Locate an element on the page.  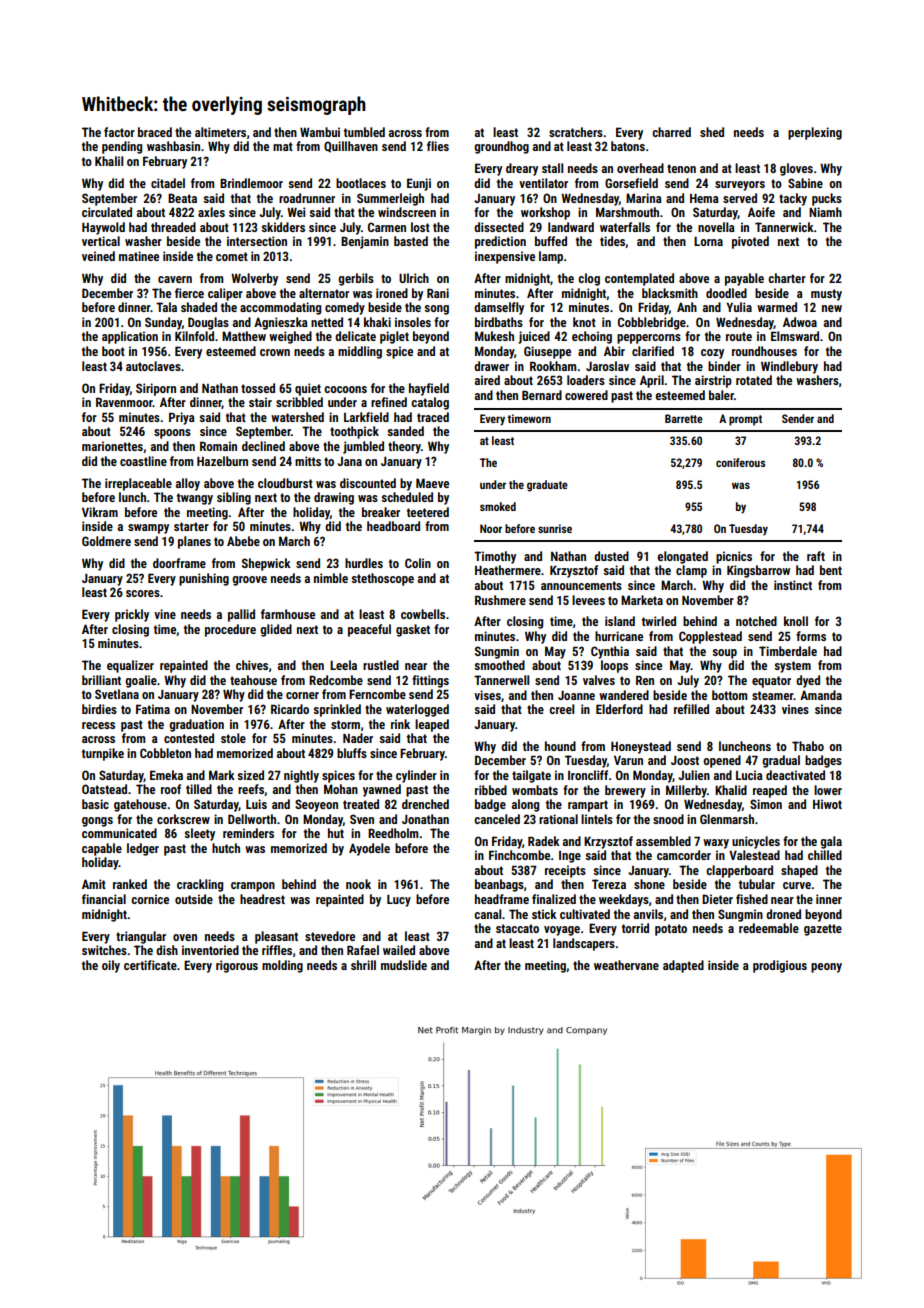
sibling is located at coordinates (234, 498).
